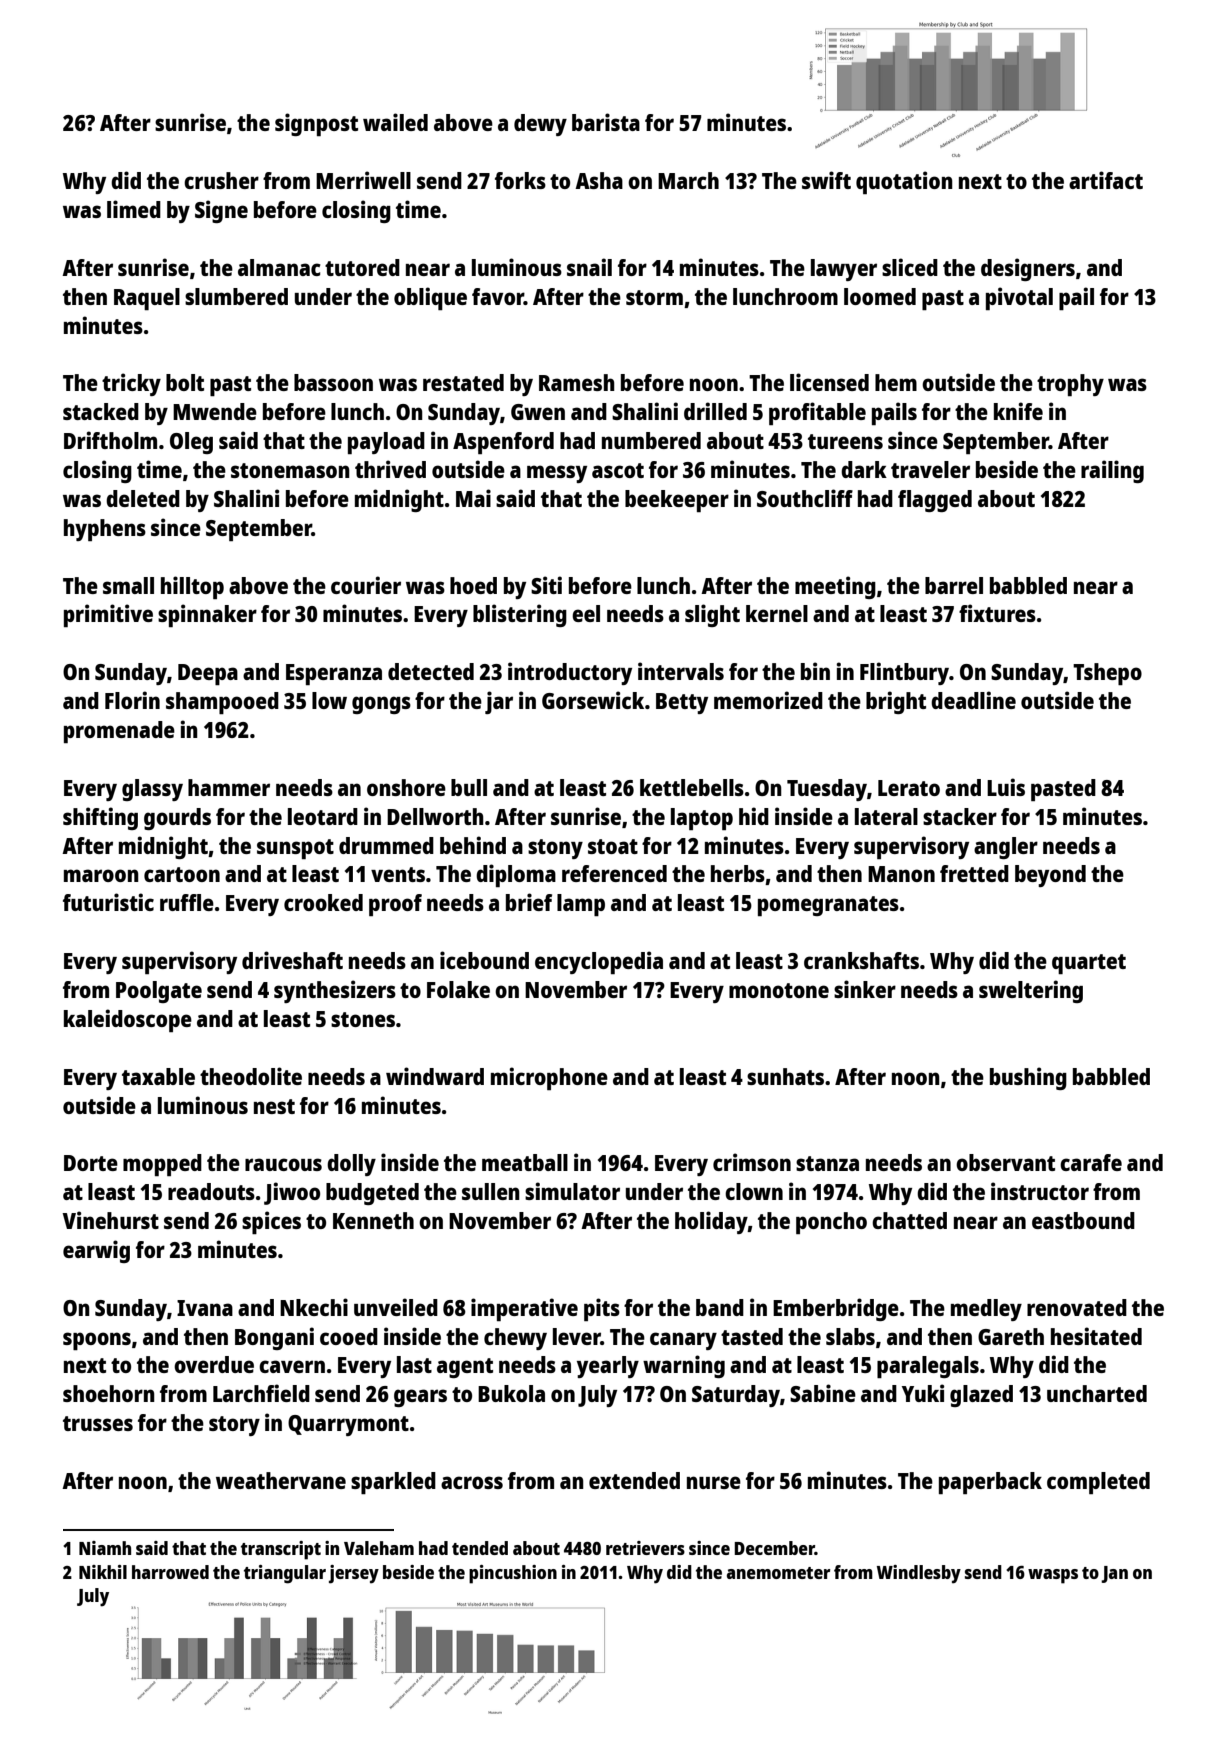 The height and width of the page is (1740, 1230). Describe the element at coordinates (778, 1573) in the page. I see `anemometer` at that location.
